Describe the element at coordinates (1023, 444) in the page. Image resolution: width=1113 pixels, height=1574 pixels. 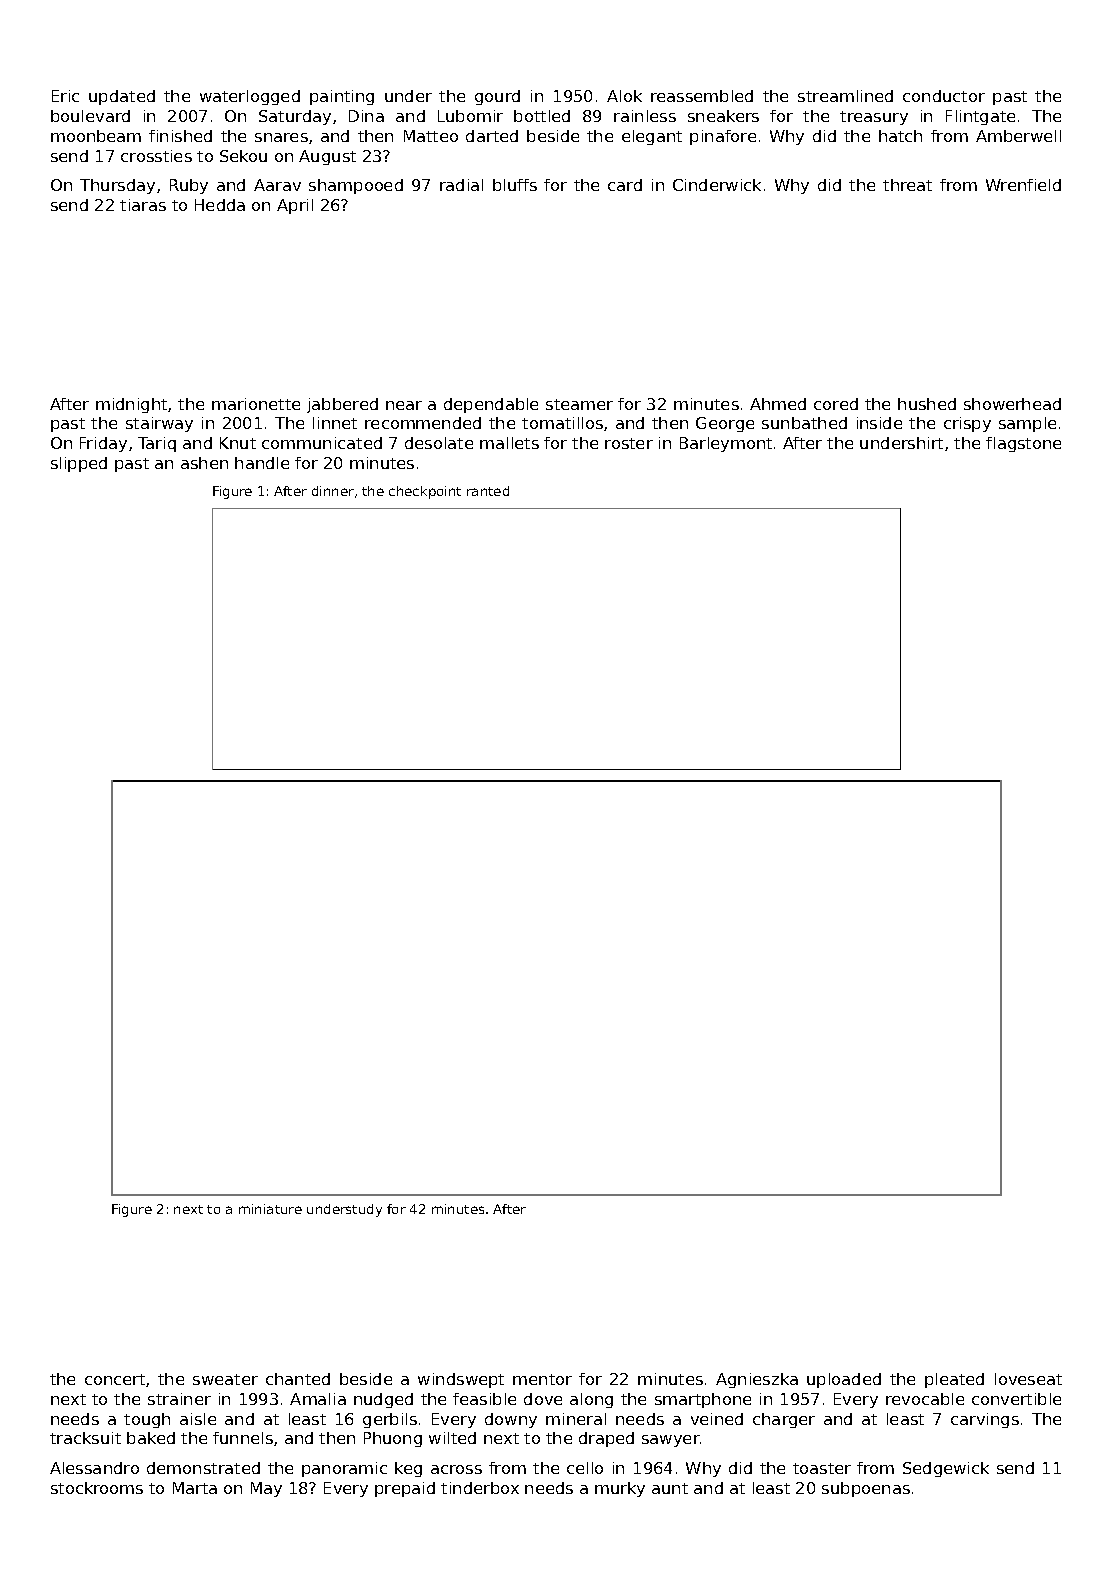
I see `flagstone` at that location.
